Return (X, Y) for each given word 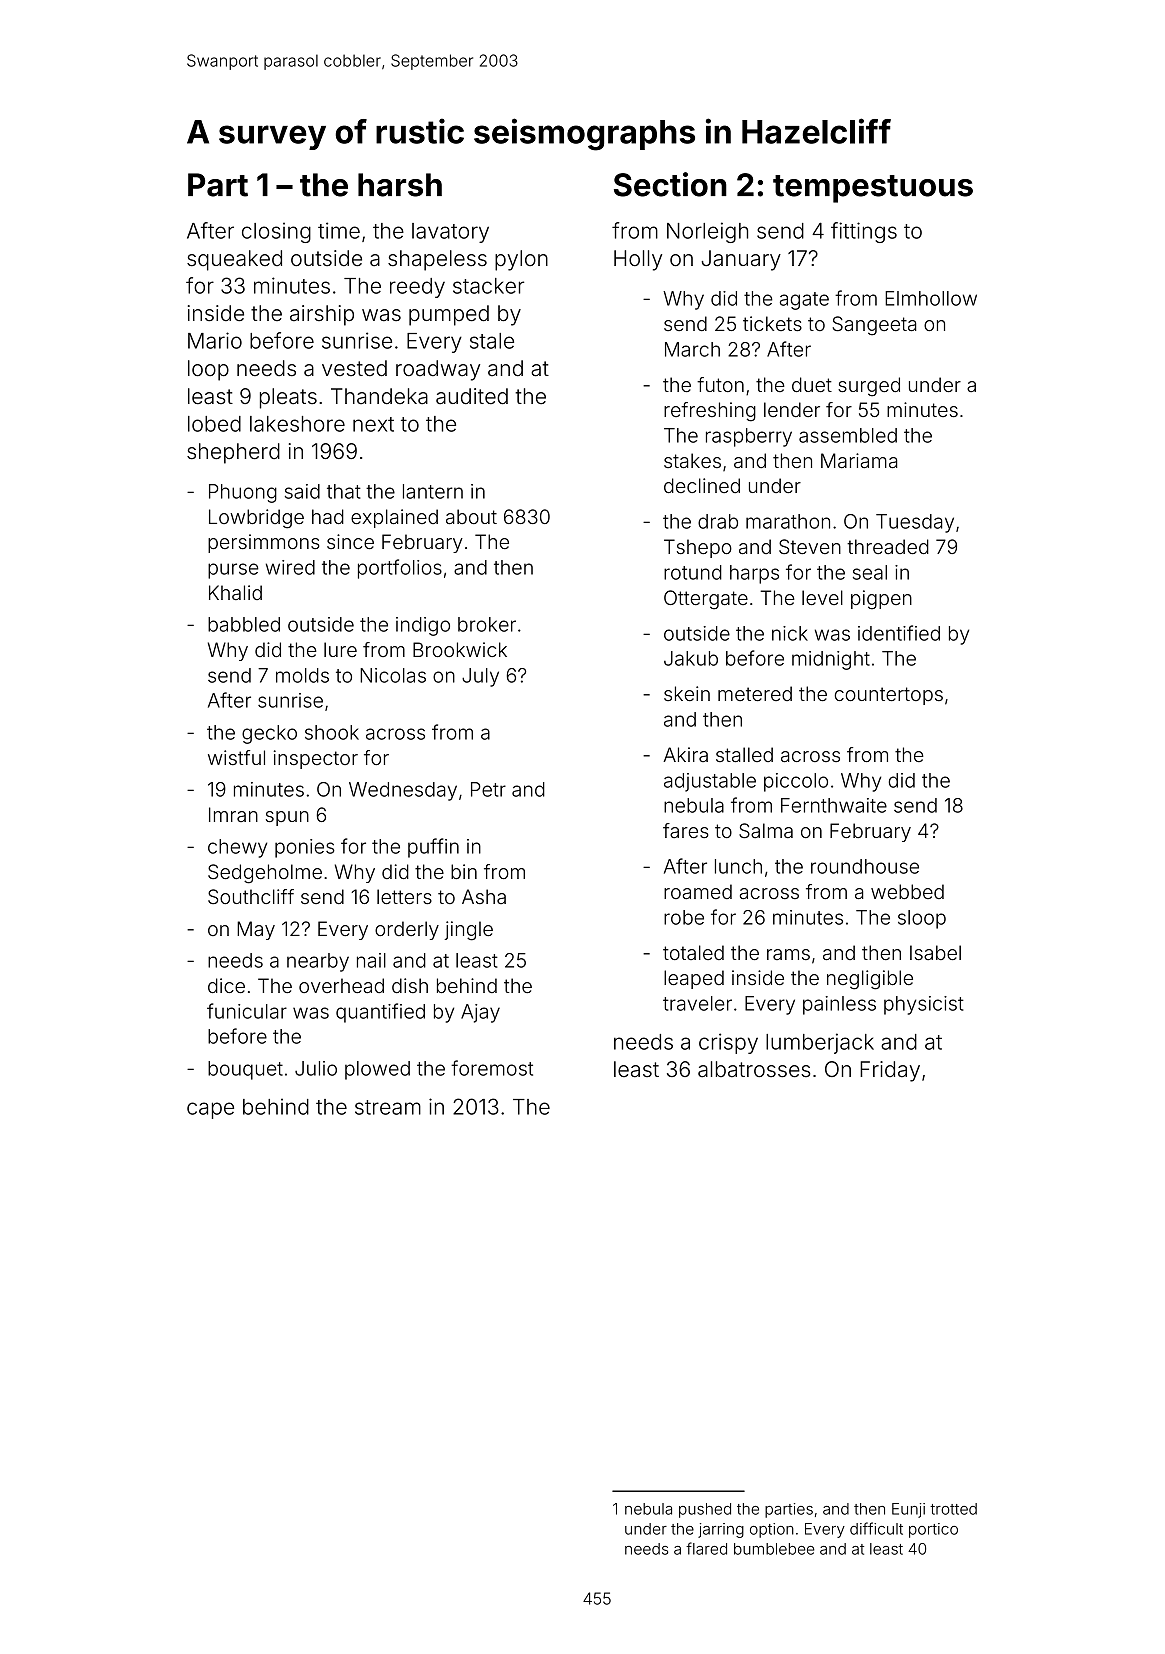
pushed (705, 1510)
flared (706, 1548)
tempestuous (873, 189)
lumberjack (820, 1043)
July (480, 677)
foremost (492, 1068)
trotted (953, 1509)
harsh (400, 185)
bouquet (245, 1070)
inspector (316, 759)
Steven (810, 546)
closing (276, 232)
